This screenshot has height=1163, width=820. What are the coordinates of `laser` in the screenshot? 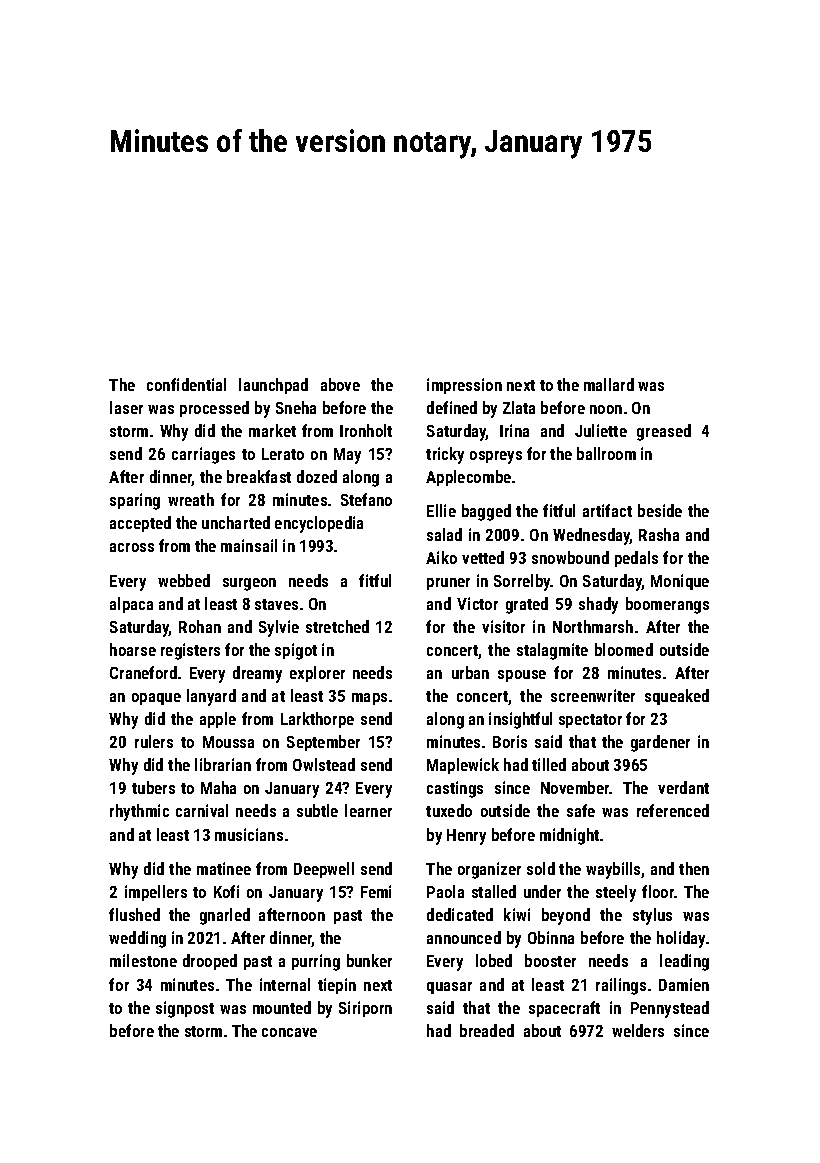 It's located at (126, 407).
